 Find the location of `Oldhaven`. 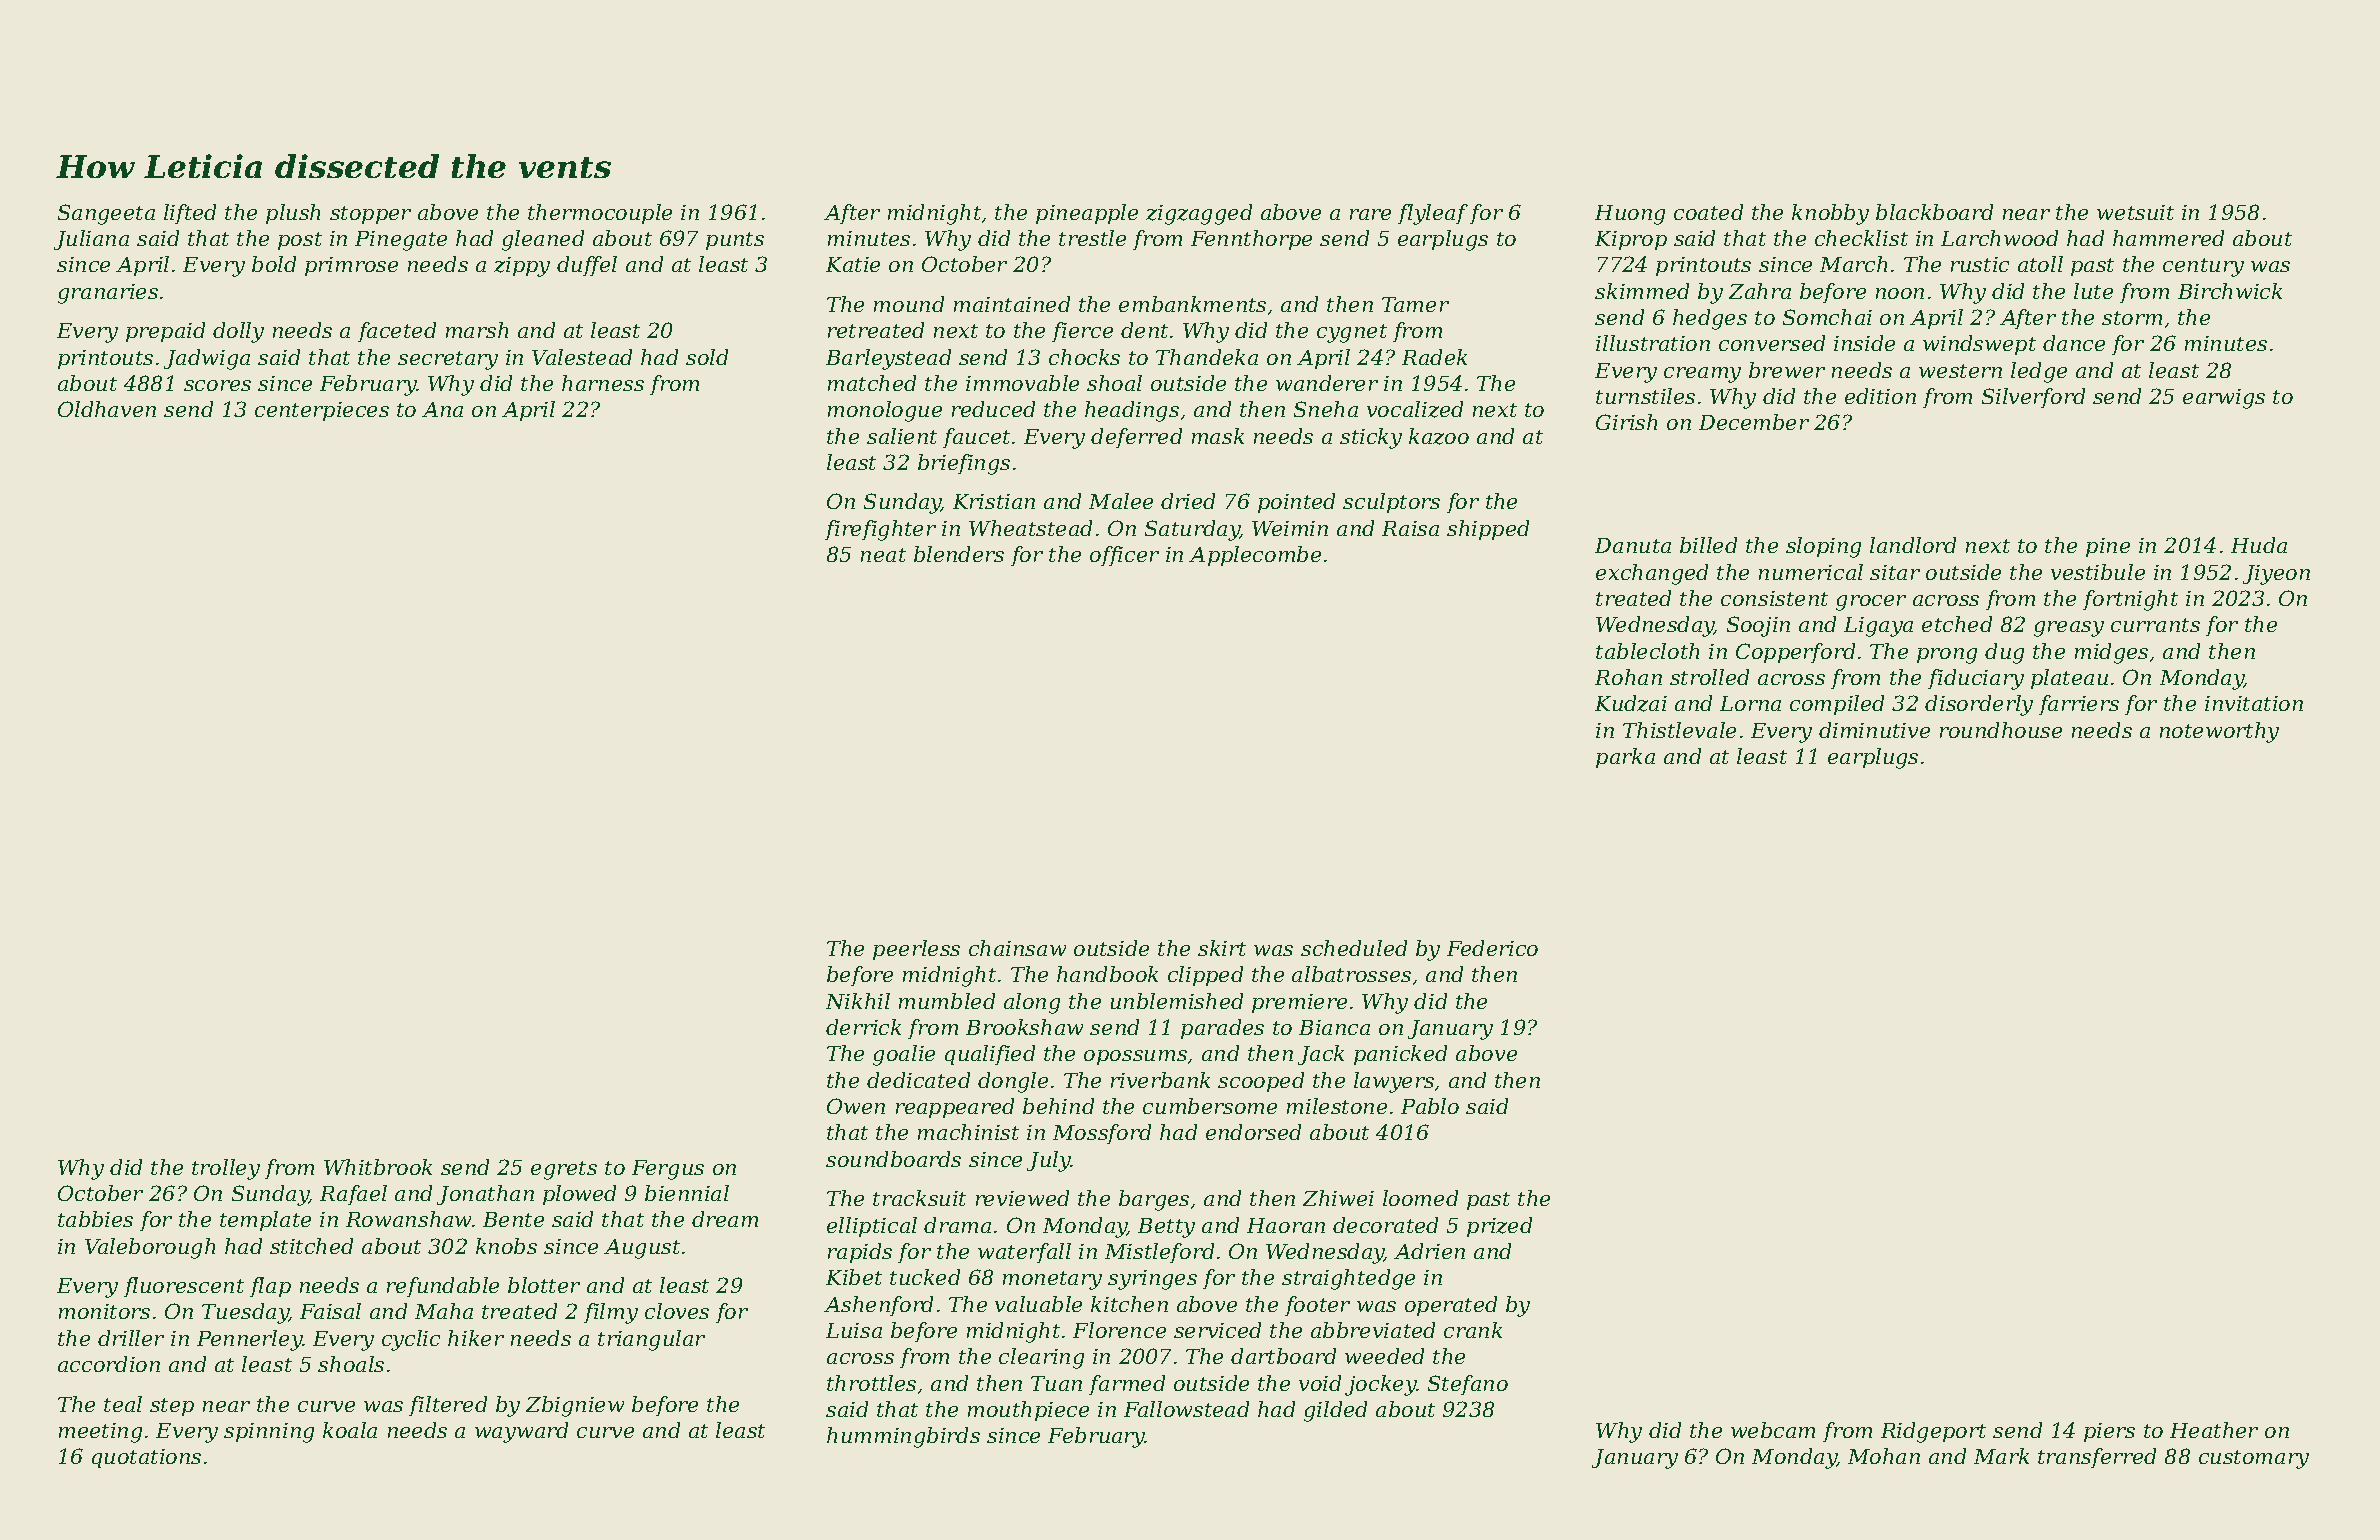

Oldhaven is located at coordinates (107, 409).
